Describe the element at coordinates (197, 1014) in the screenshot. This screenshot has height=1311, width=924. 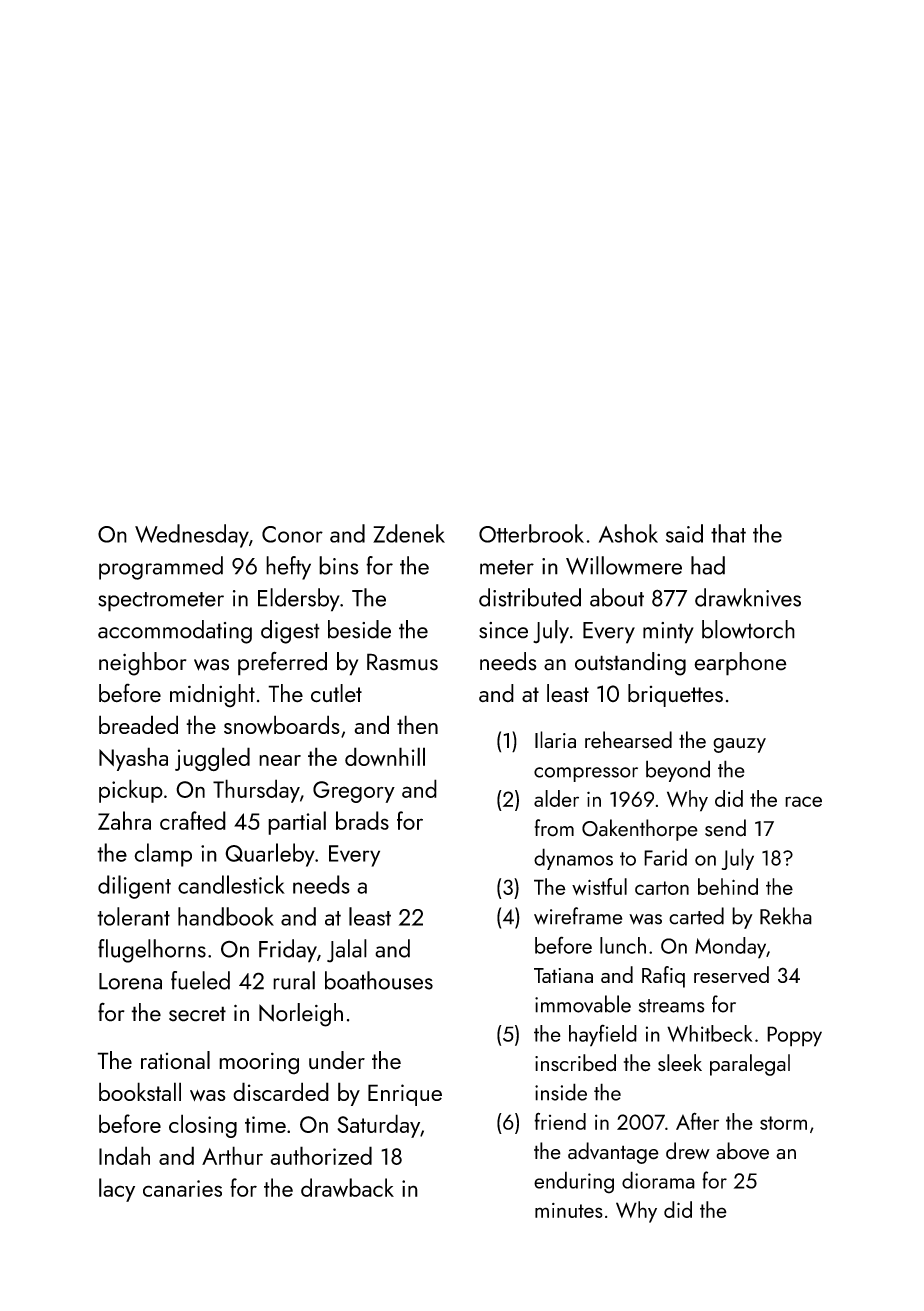
I see `secret` at that location.
